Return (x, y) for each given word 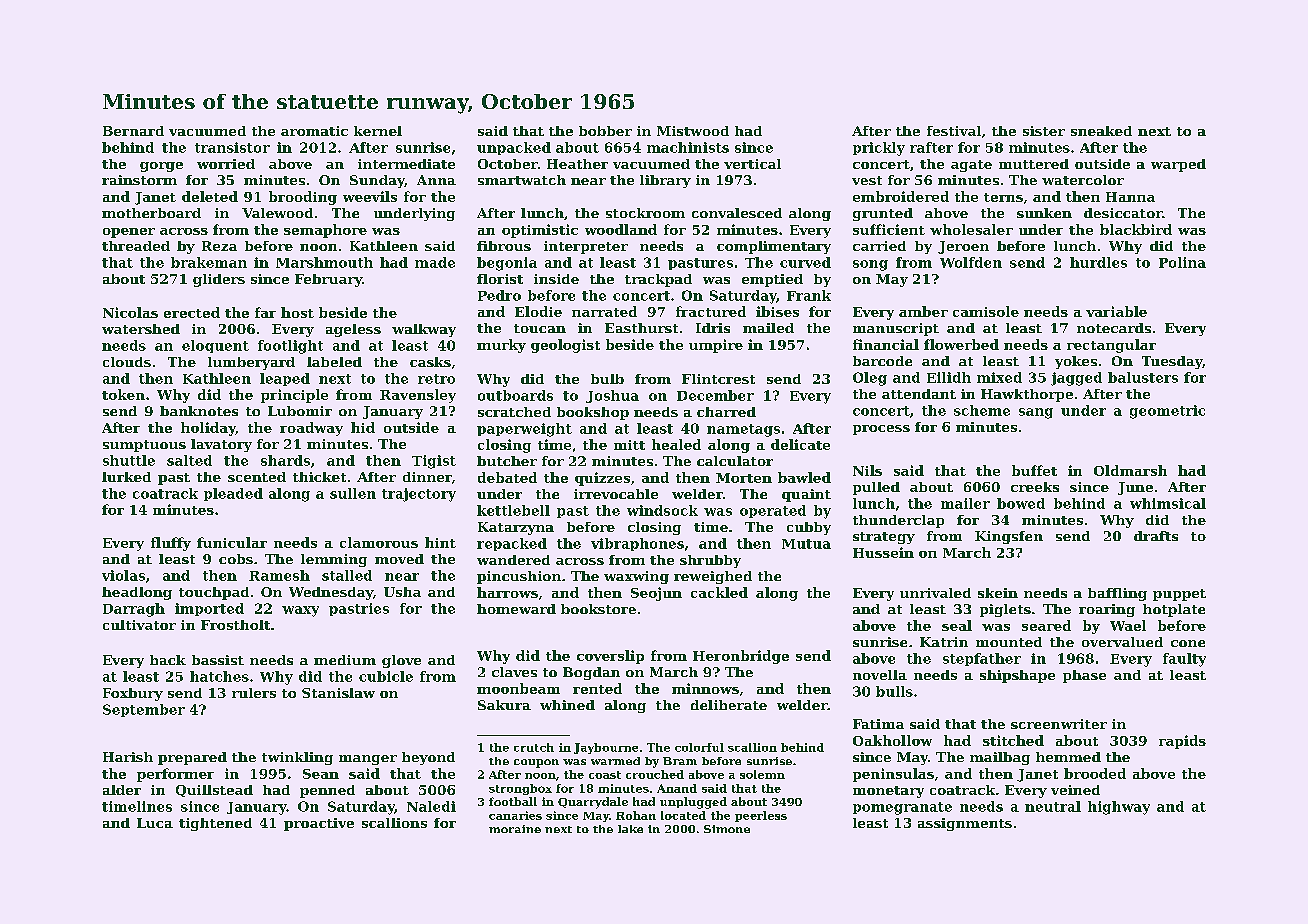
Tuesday (1172, 362)
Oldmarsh (1130, 470)
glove (401, 661)
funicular (232, 542)
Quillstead (214, 791)
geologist (565, 346)
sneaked (1101, 131)
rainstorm (139, 180)
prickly (879, 149)
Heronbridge (741, 657)
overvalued (1122, 642)
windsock (662, 510)
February (328, 280)
